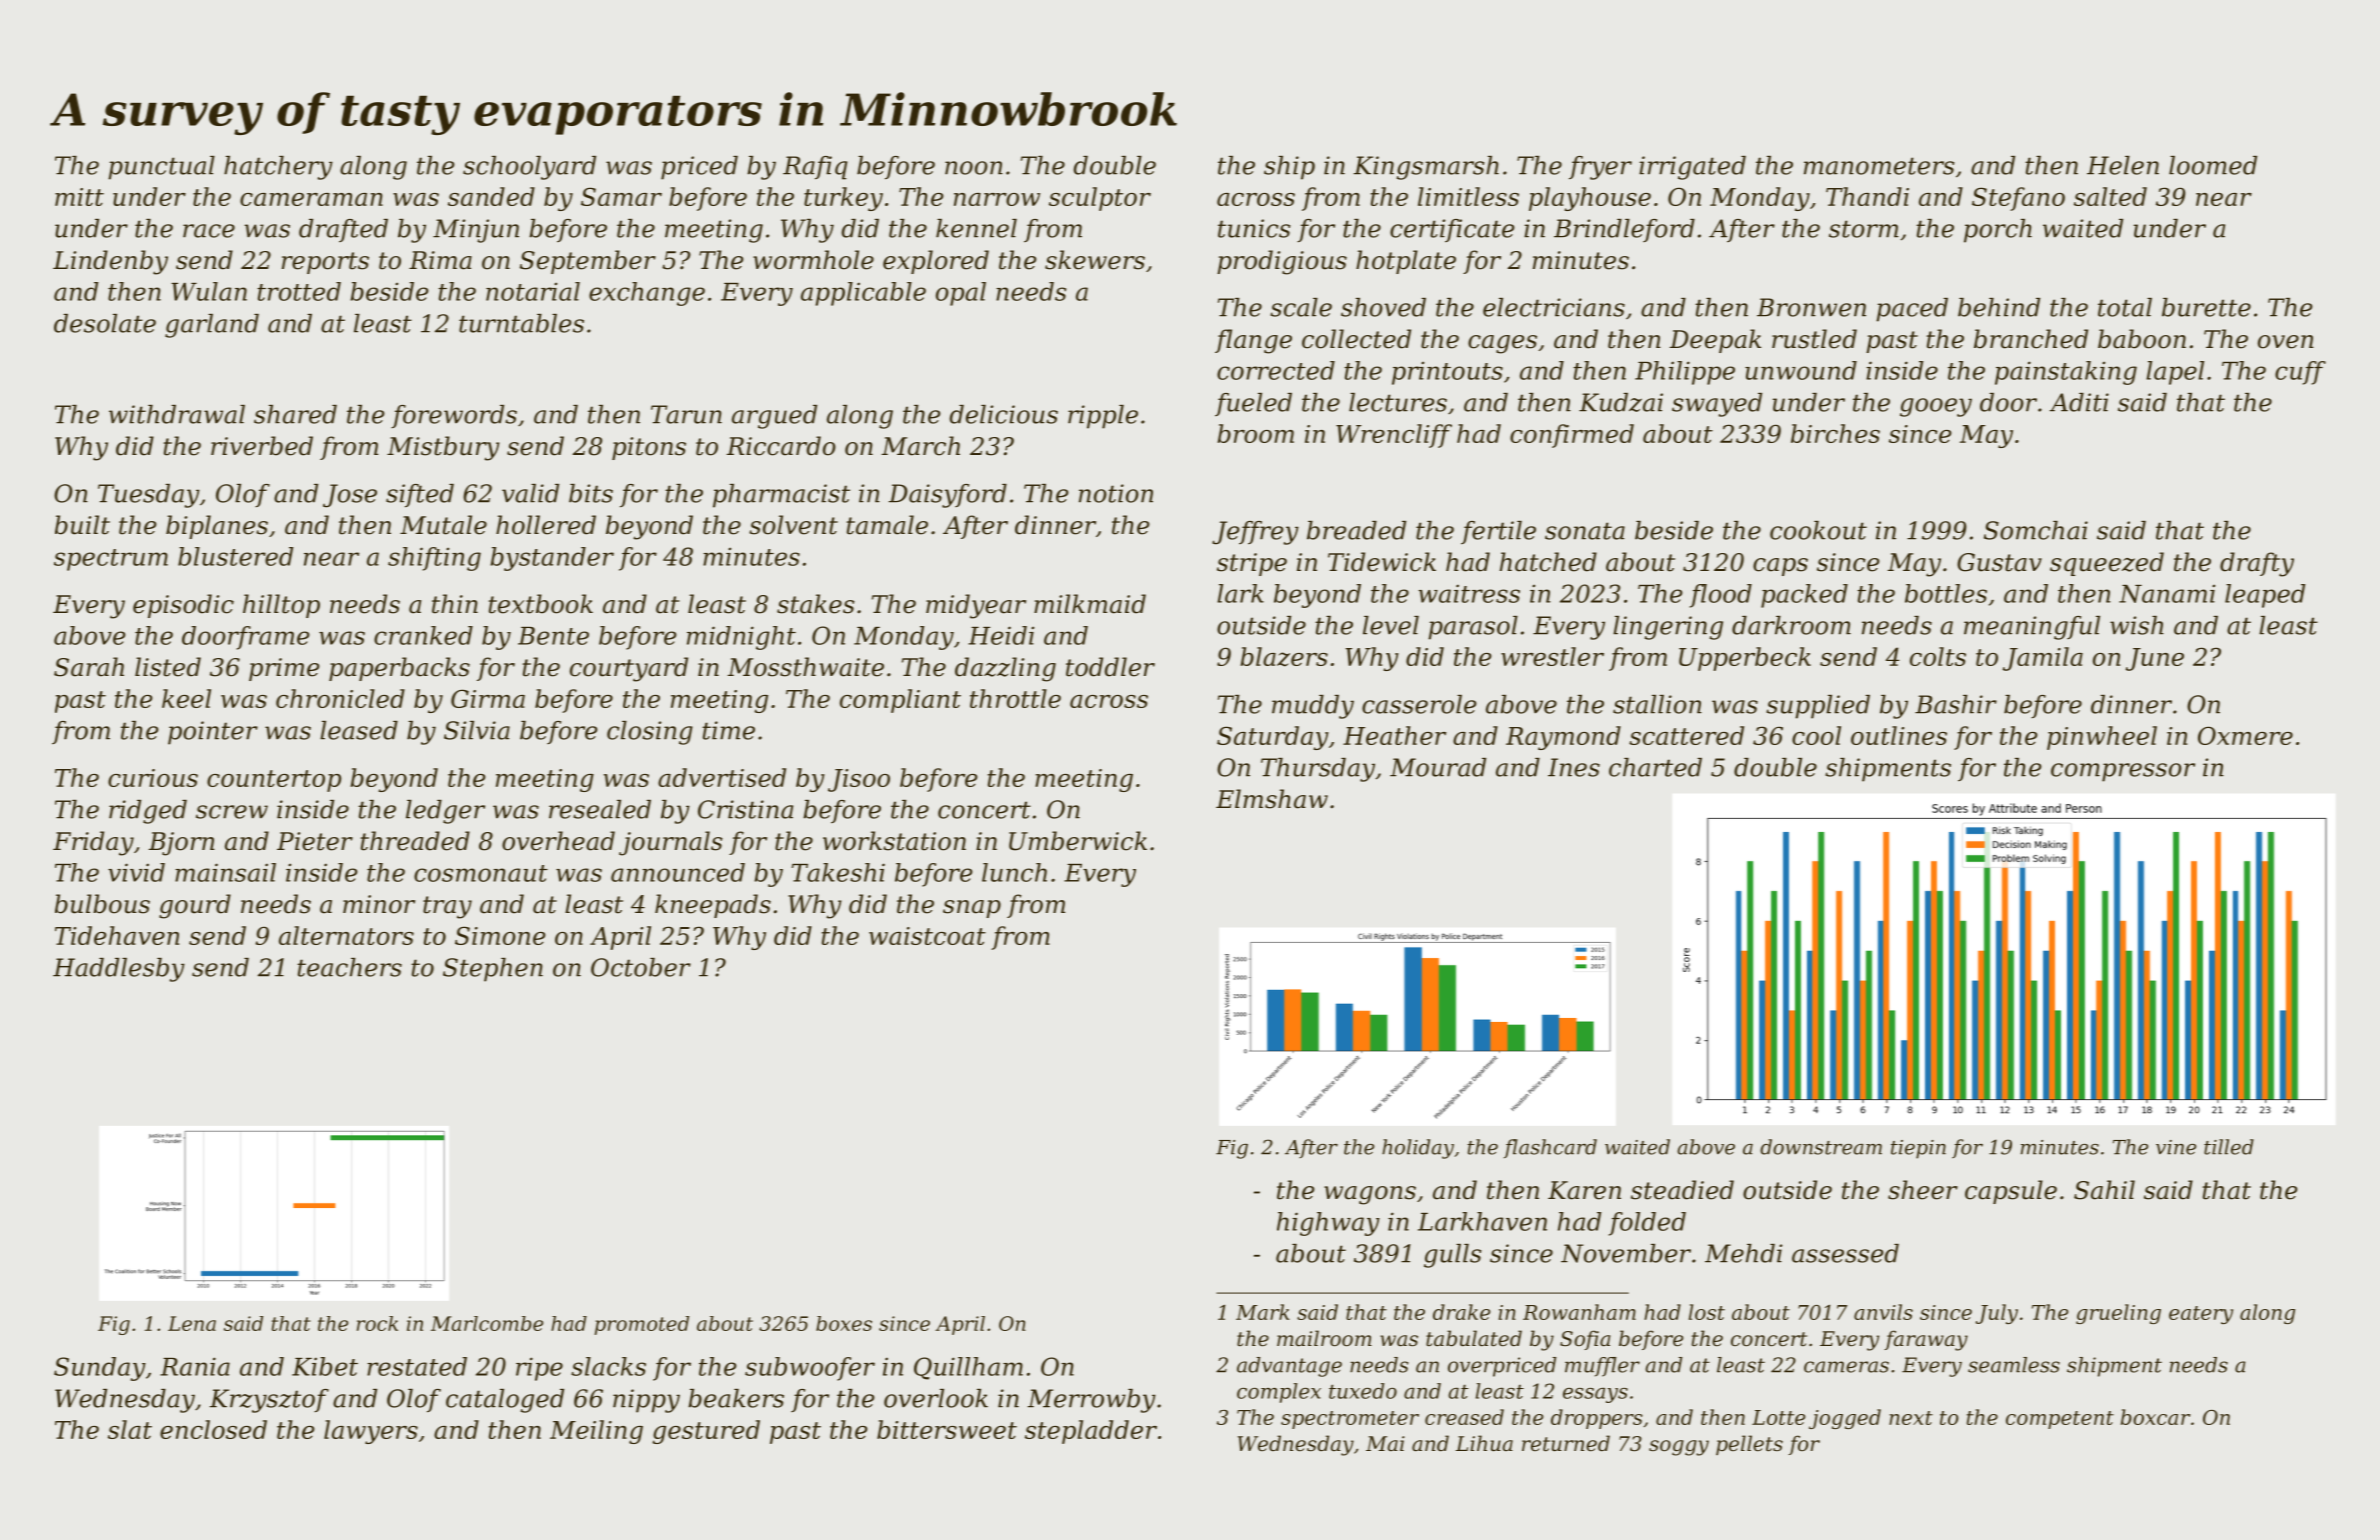 The height and width of the image is (1540, 2380). I want to click on downstream, so click(1821, 1147).
